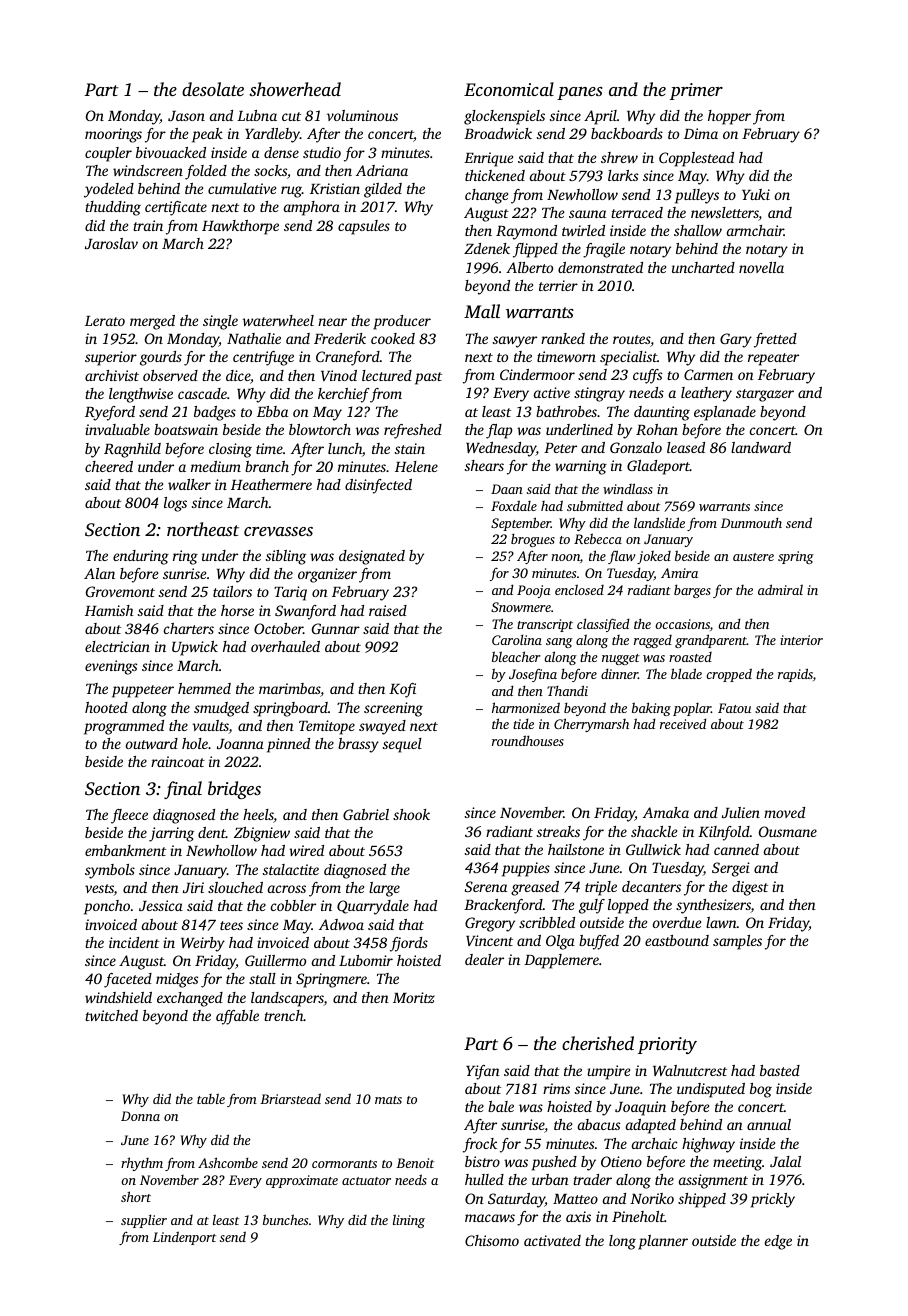 The width and height of the screenshot is (908, 1316). Describe the element at coordinates (278, 531) in the screenshot. I see `crevasses` at that location.
